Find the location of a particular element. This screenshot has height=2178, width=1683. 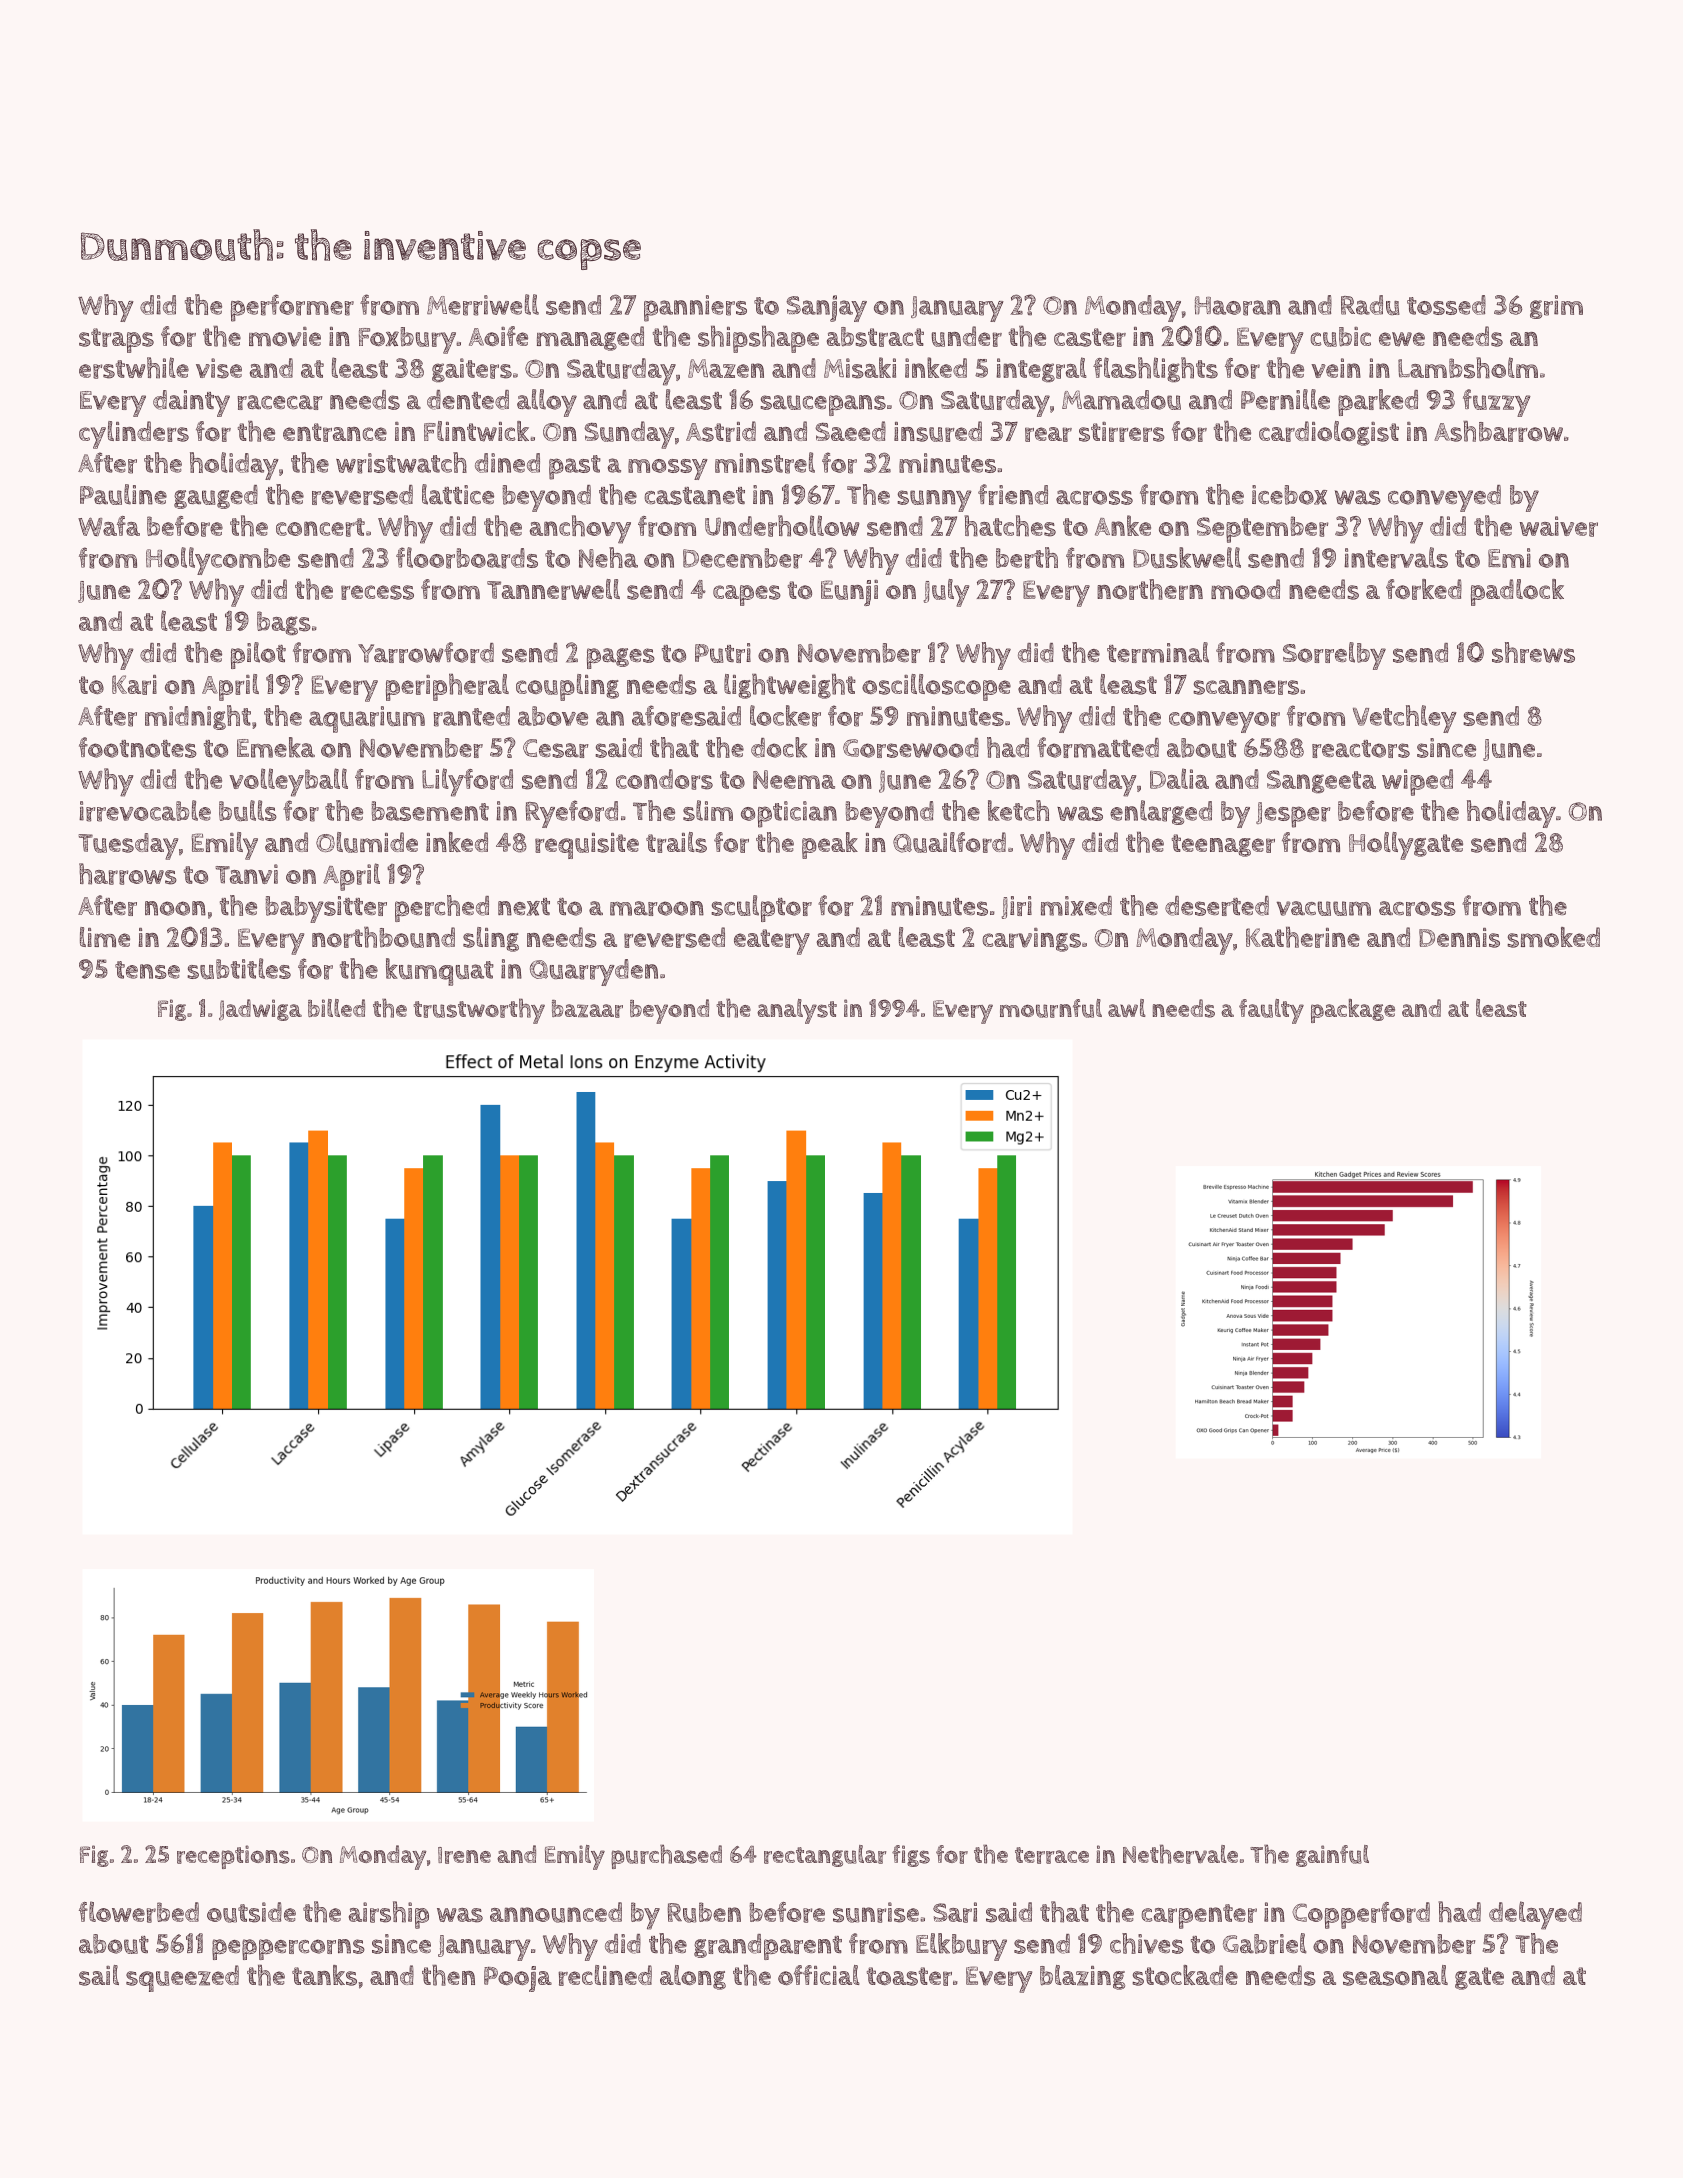

deserted is located at coordinates (1217, 906).
